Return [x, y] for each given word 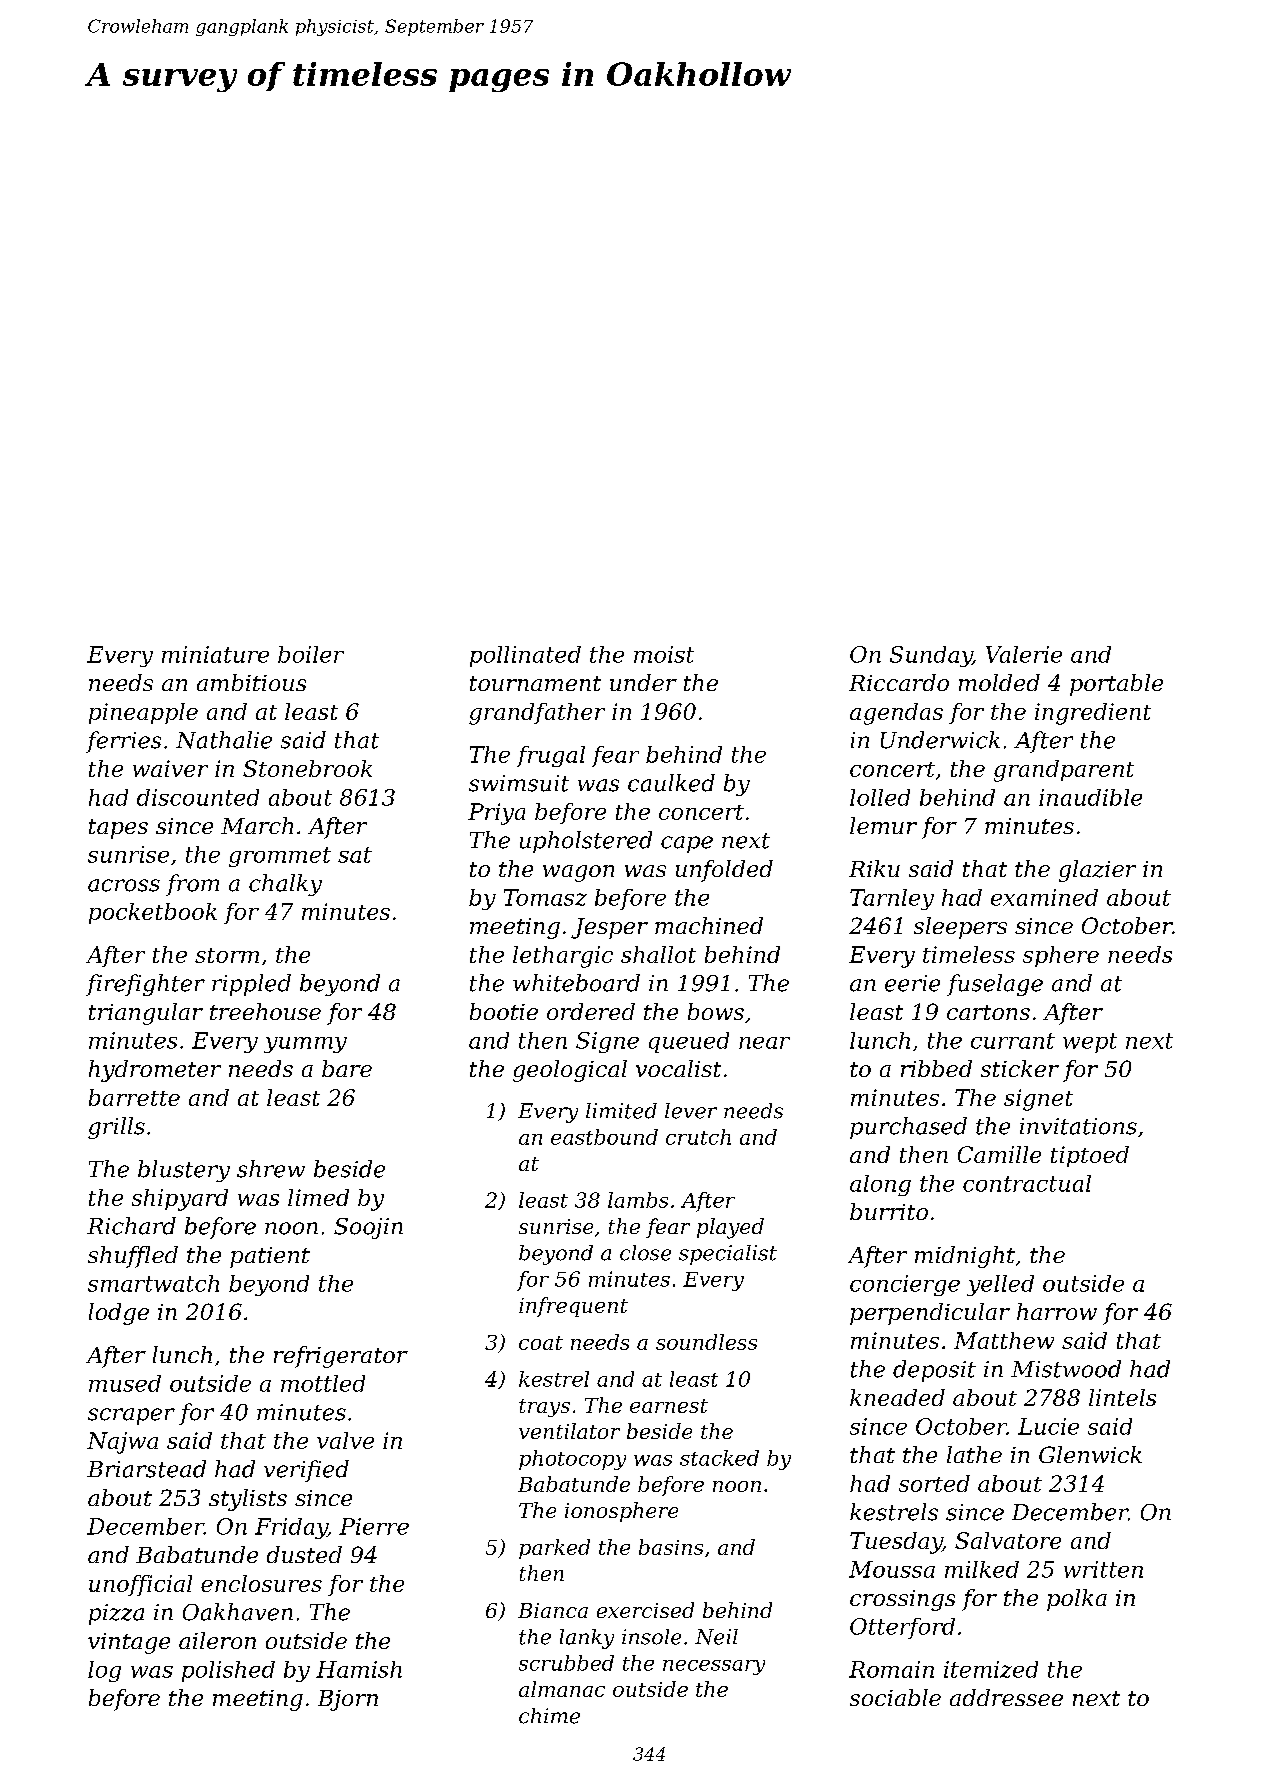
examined [1044, 897]
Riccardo [899, 682]
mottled [323, 1383]
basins [671, 1547]
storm [227, 955]
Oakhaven [238, 1612]
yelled [1000, 1285]
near [764, 1043]
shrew [271, 1169]
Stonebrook [307, 768]
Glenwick [1090, 1454]
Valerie [1024, 654]
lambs [638, 1200]
